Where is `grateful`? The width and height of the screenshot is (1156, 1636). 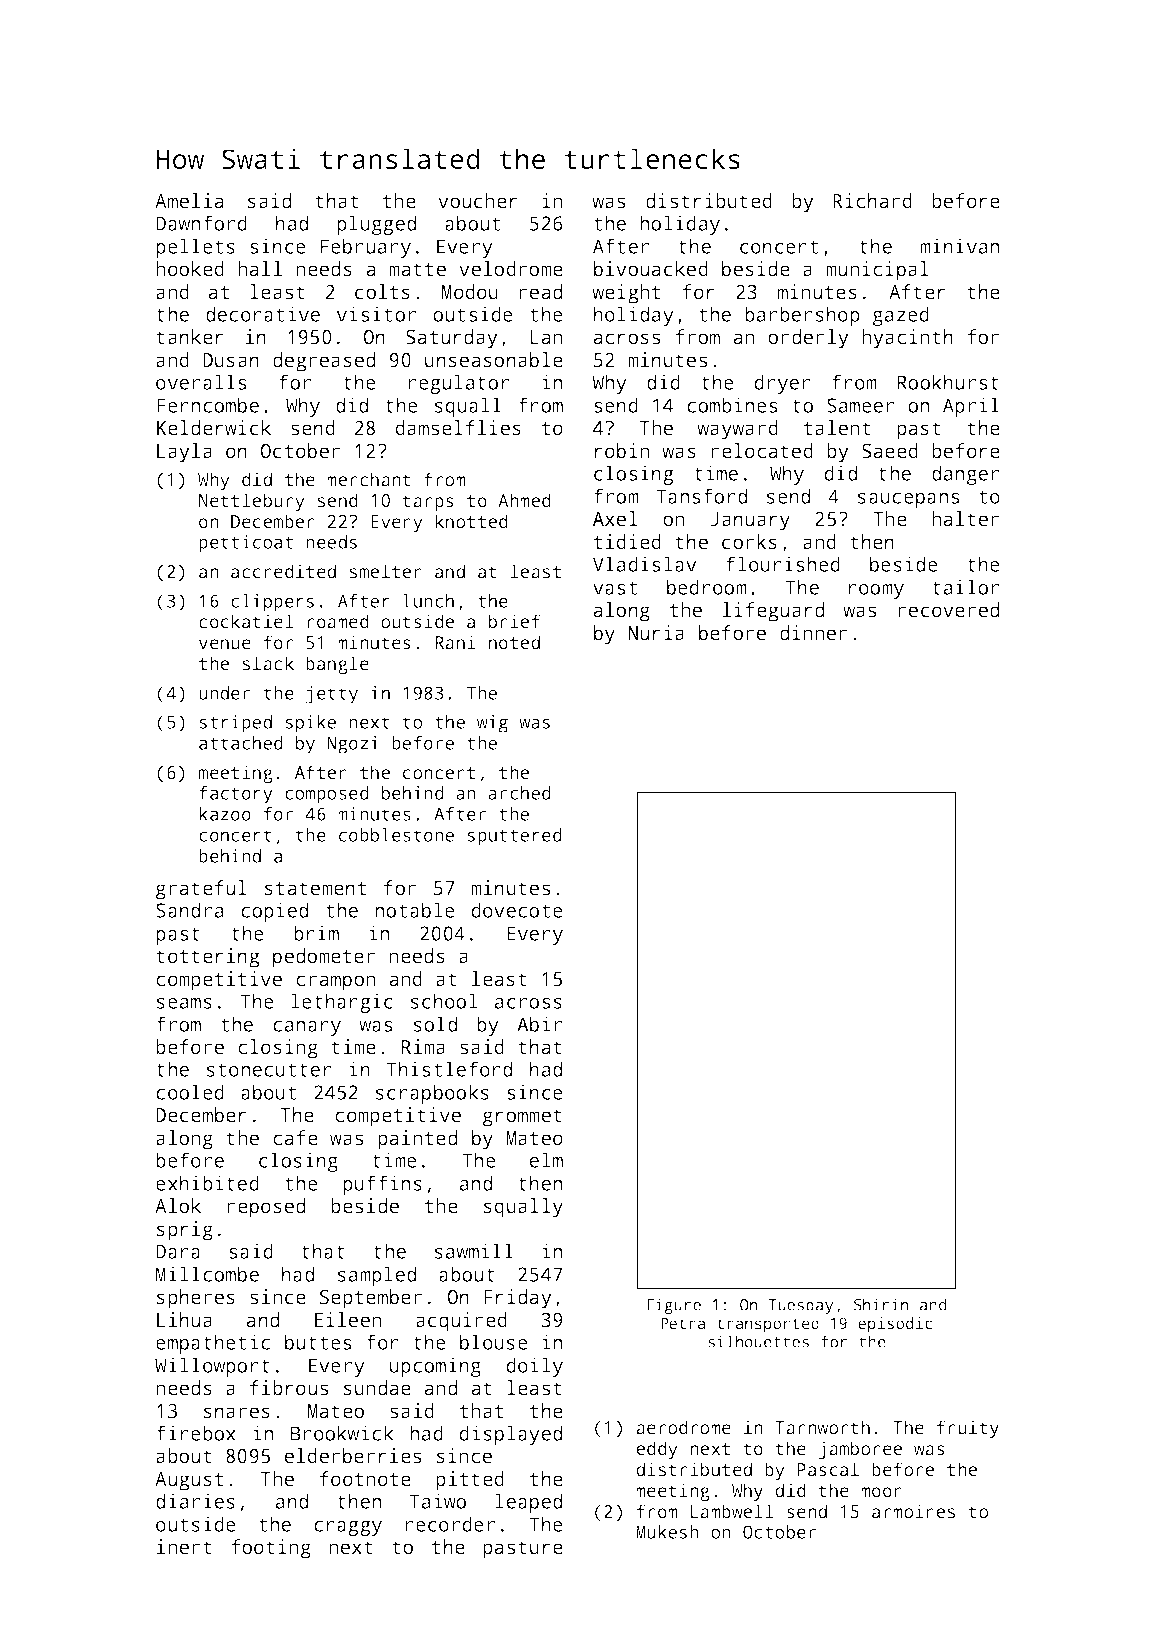
grateful is located at coordinates (201, 890).
